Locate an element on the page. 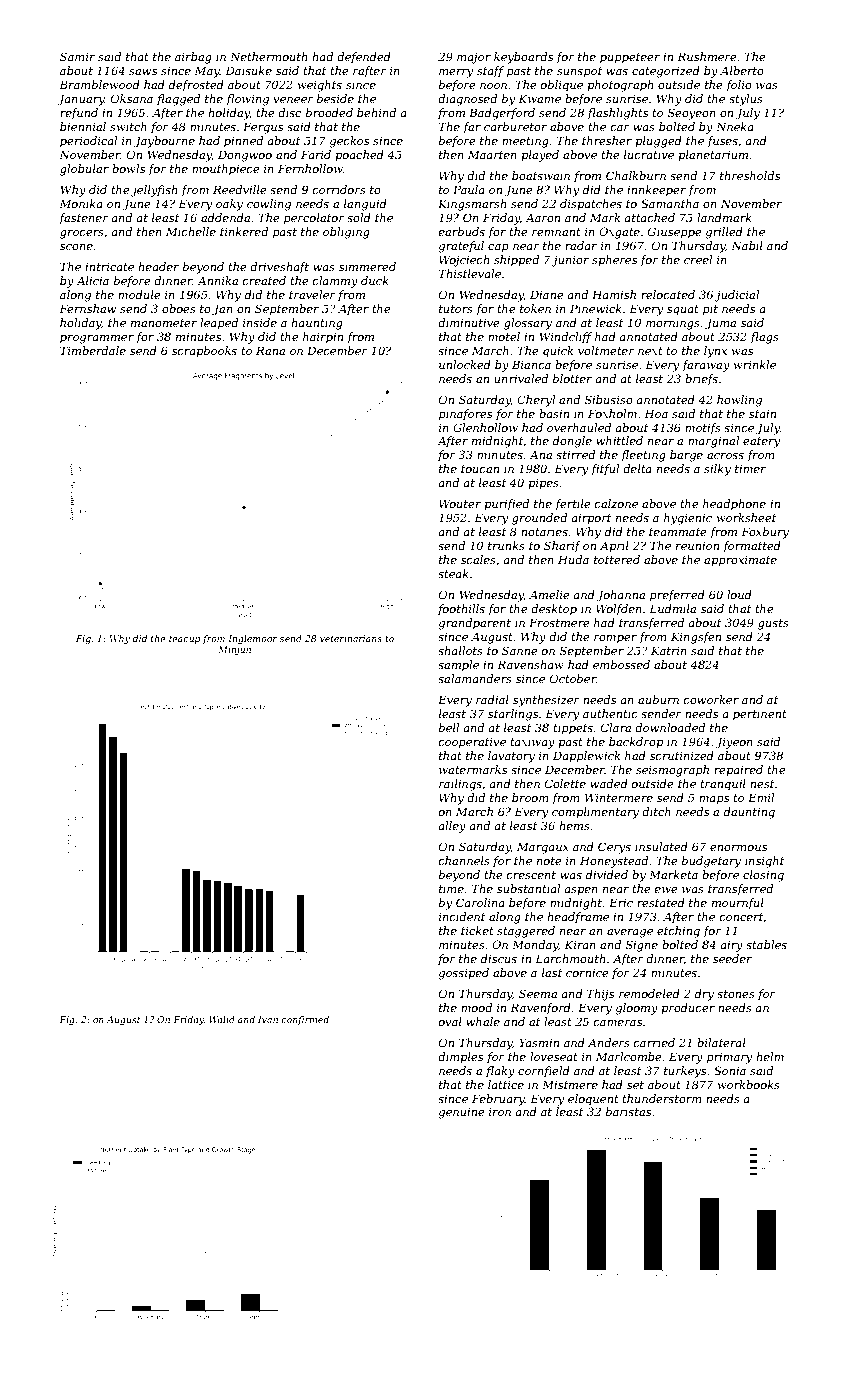 The width and height of the image is (849, 1400). puppeteer is located at coordinates (630, 58).
